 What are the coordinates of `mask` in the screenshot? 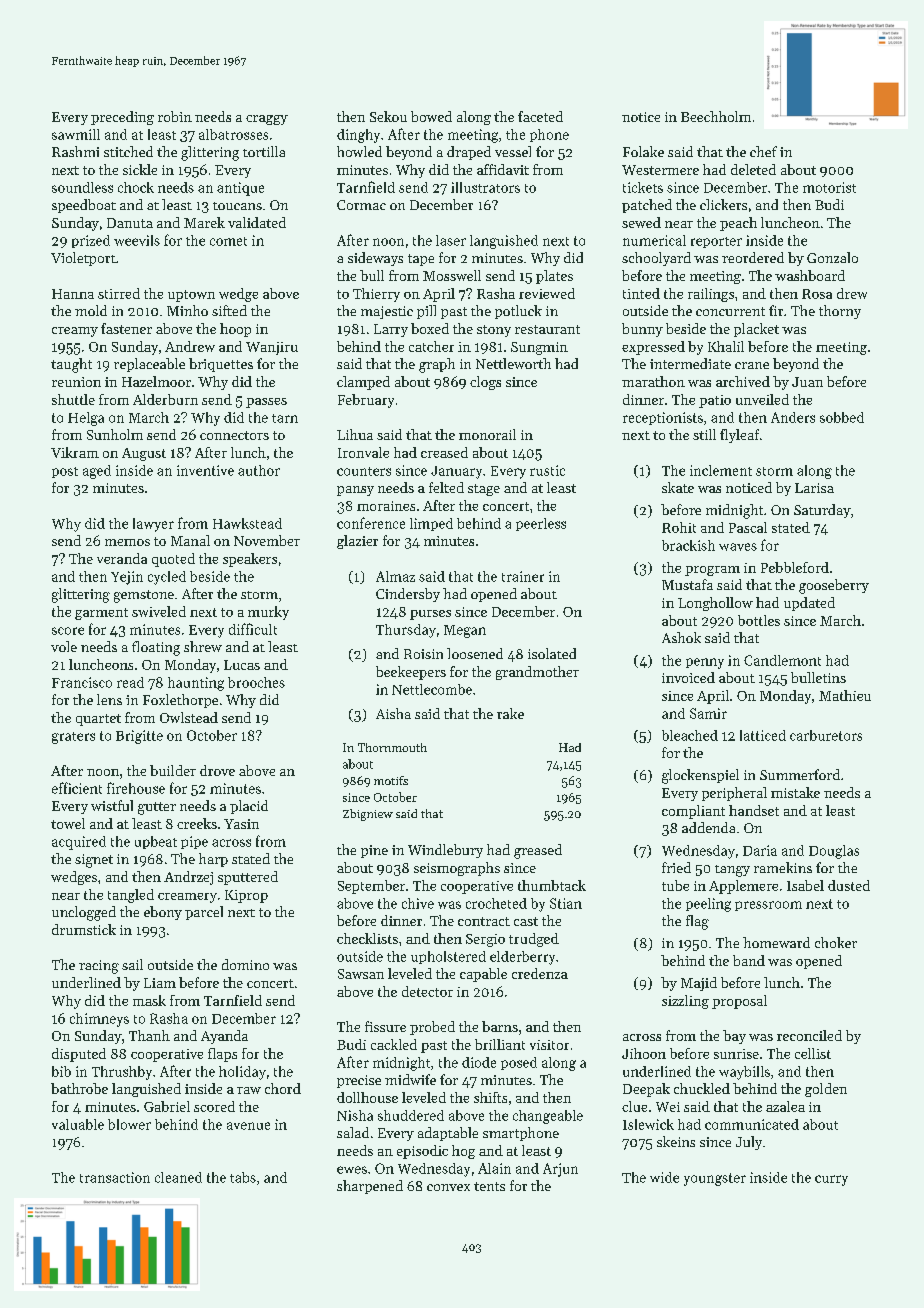 It's located at (149, 1000).
